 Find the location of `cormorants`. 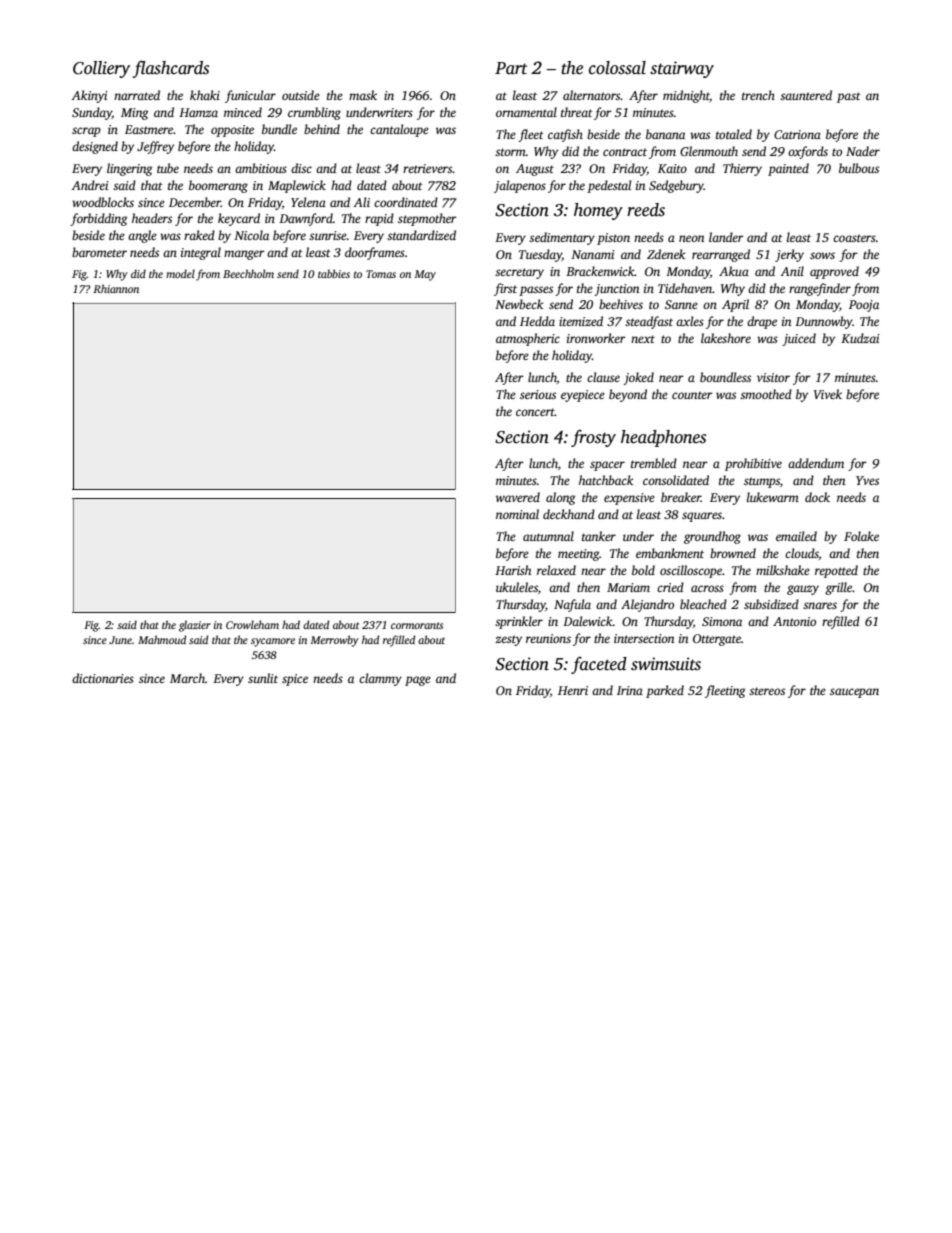

cormorants is located at coordinates (417, 625).
